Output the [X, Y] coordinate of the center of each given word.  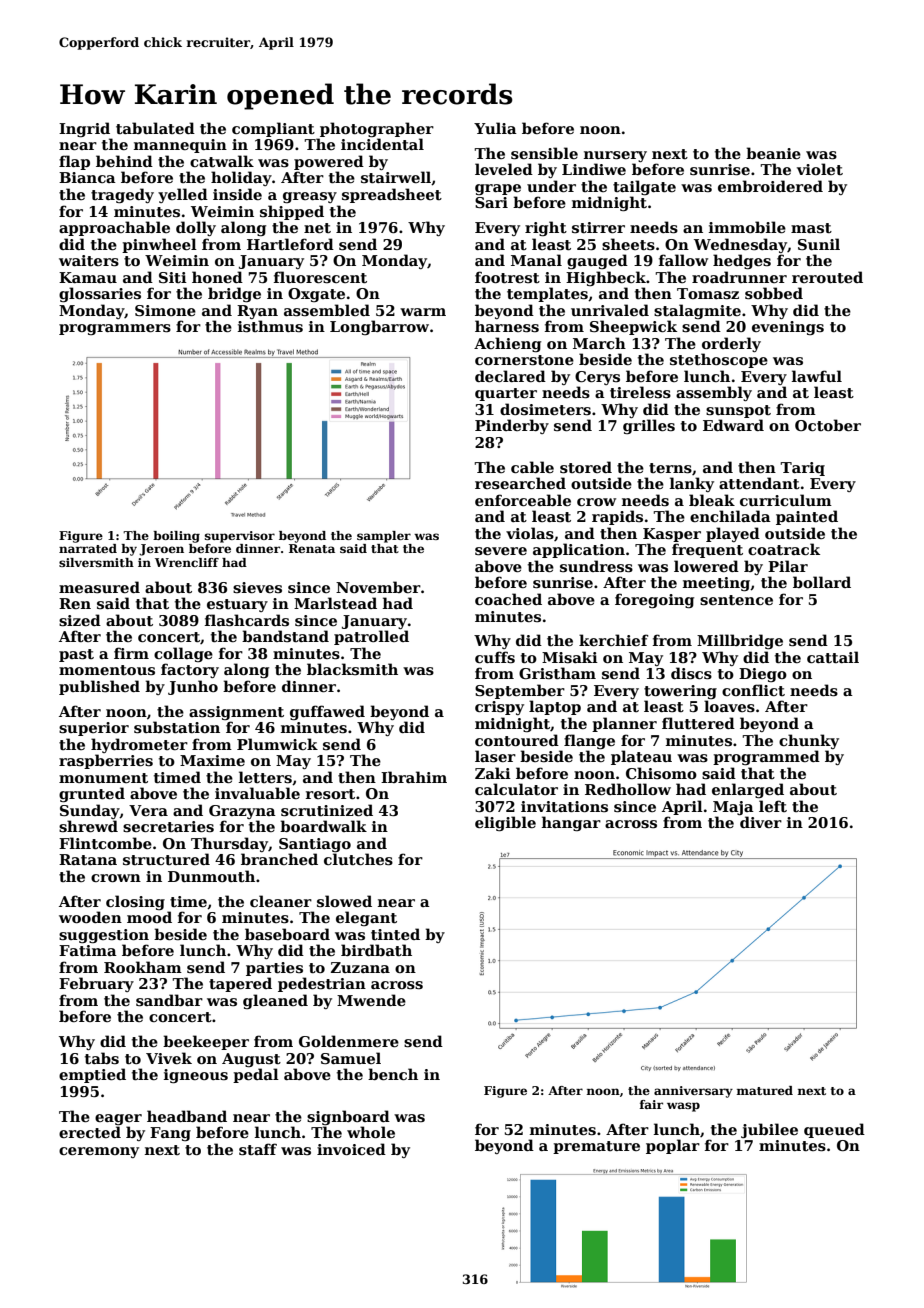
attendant [759, 483]
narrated [88, 548]
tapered [240, 984]
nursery [615, 156]
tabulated [155, 128]
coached [508, 599]
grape [498, 189]
